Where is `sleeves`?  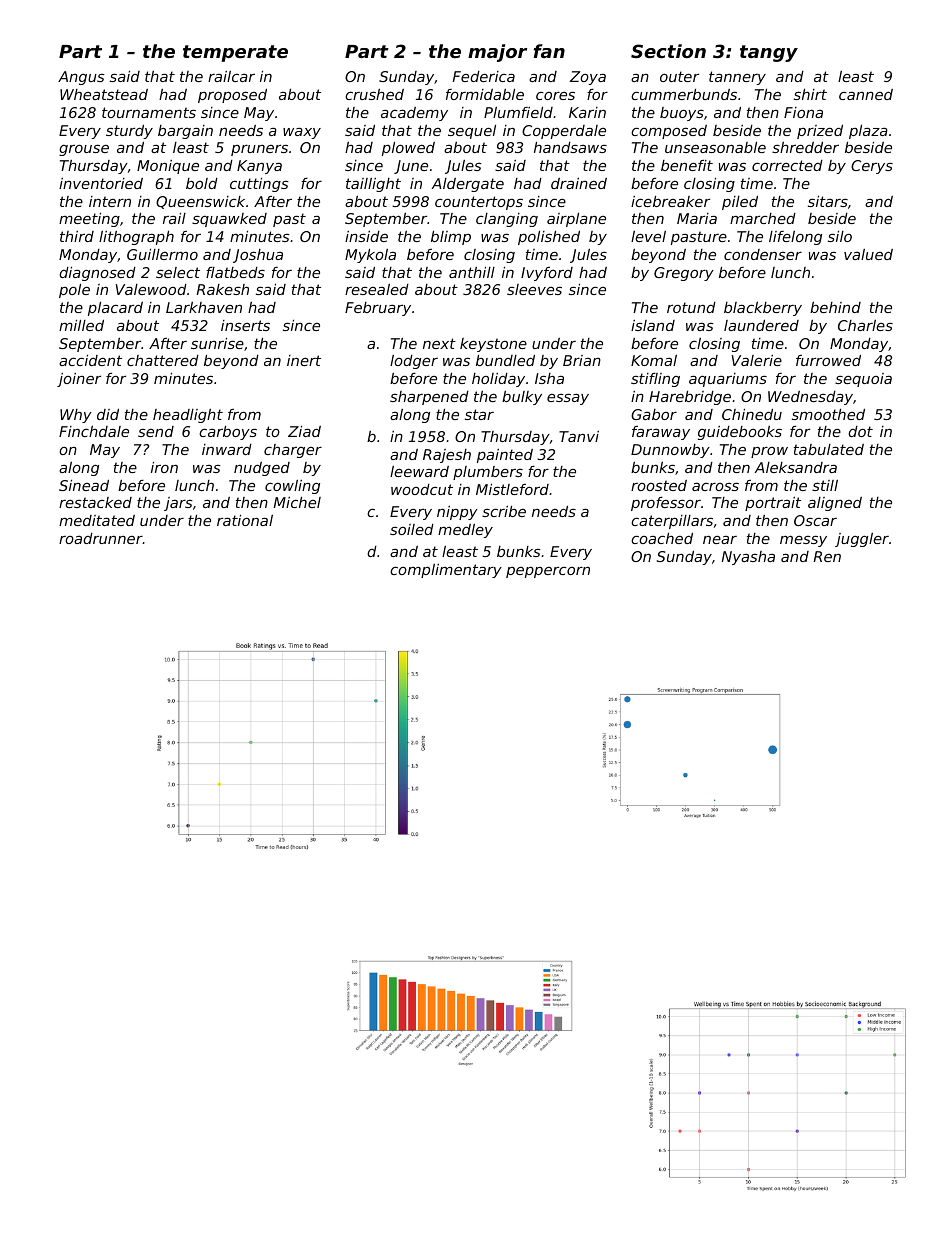 sleeves is located at coordinates (534, 289).
